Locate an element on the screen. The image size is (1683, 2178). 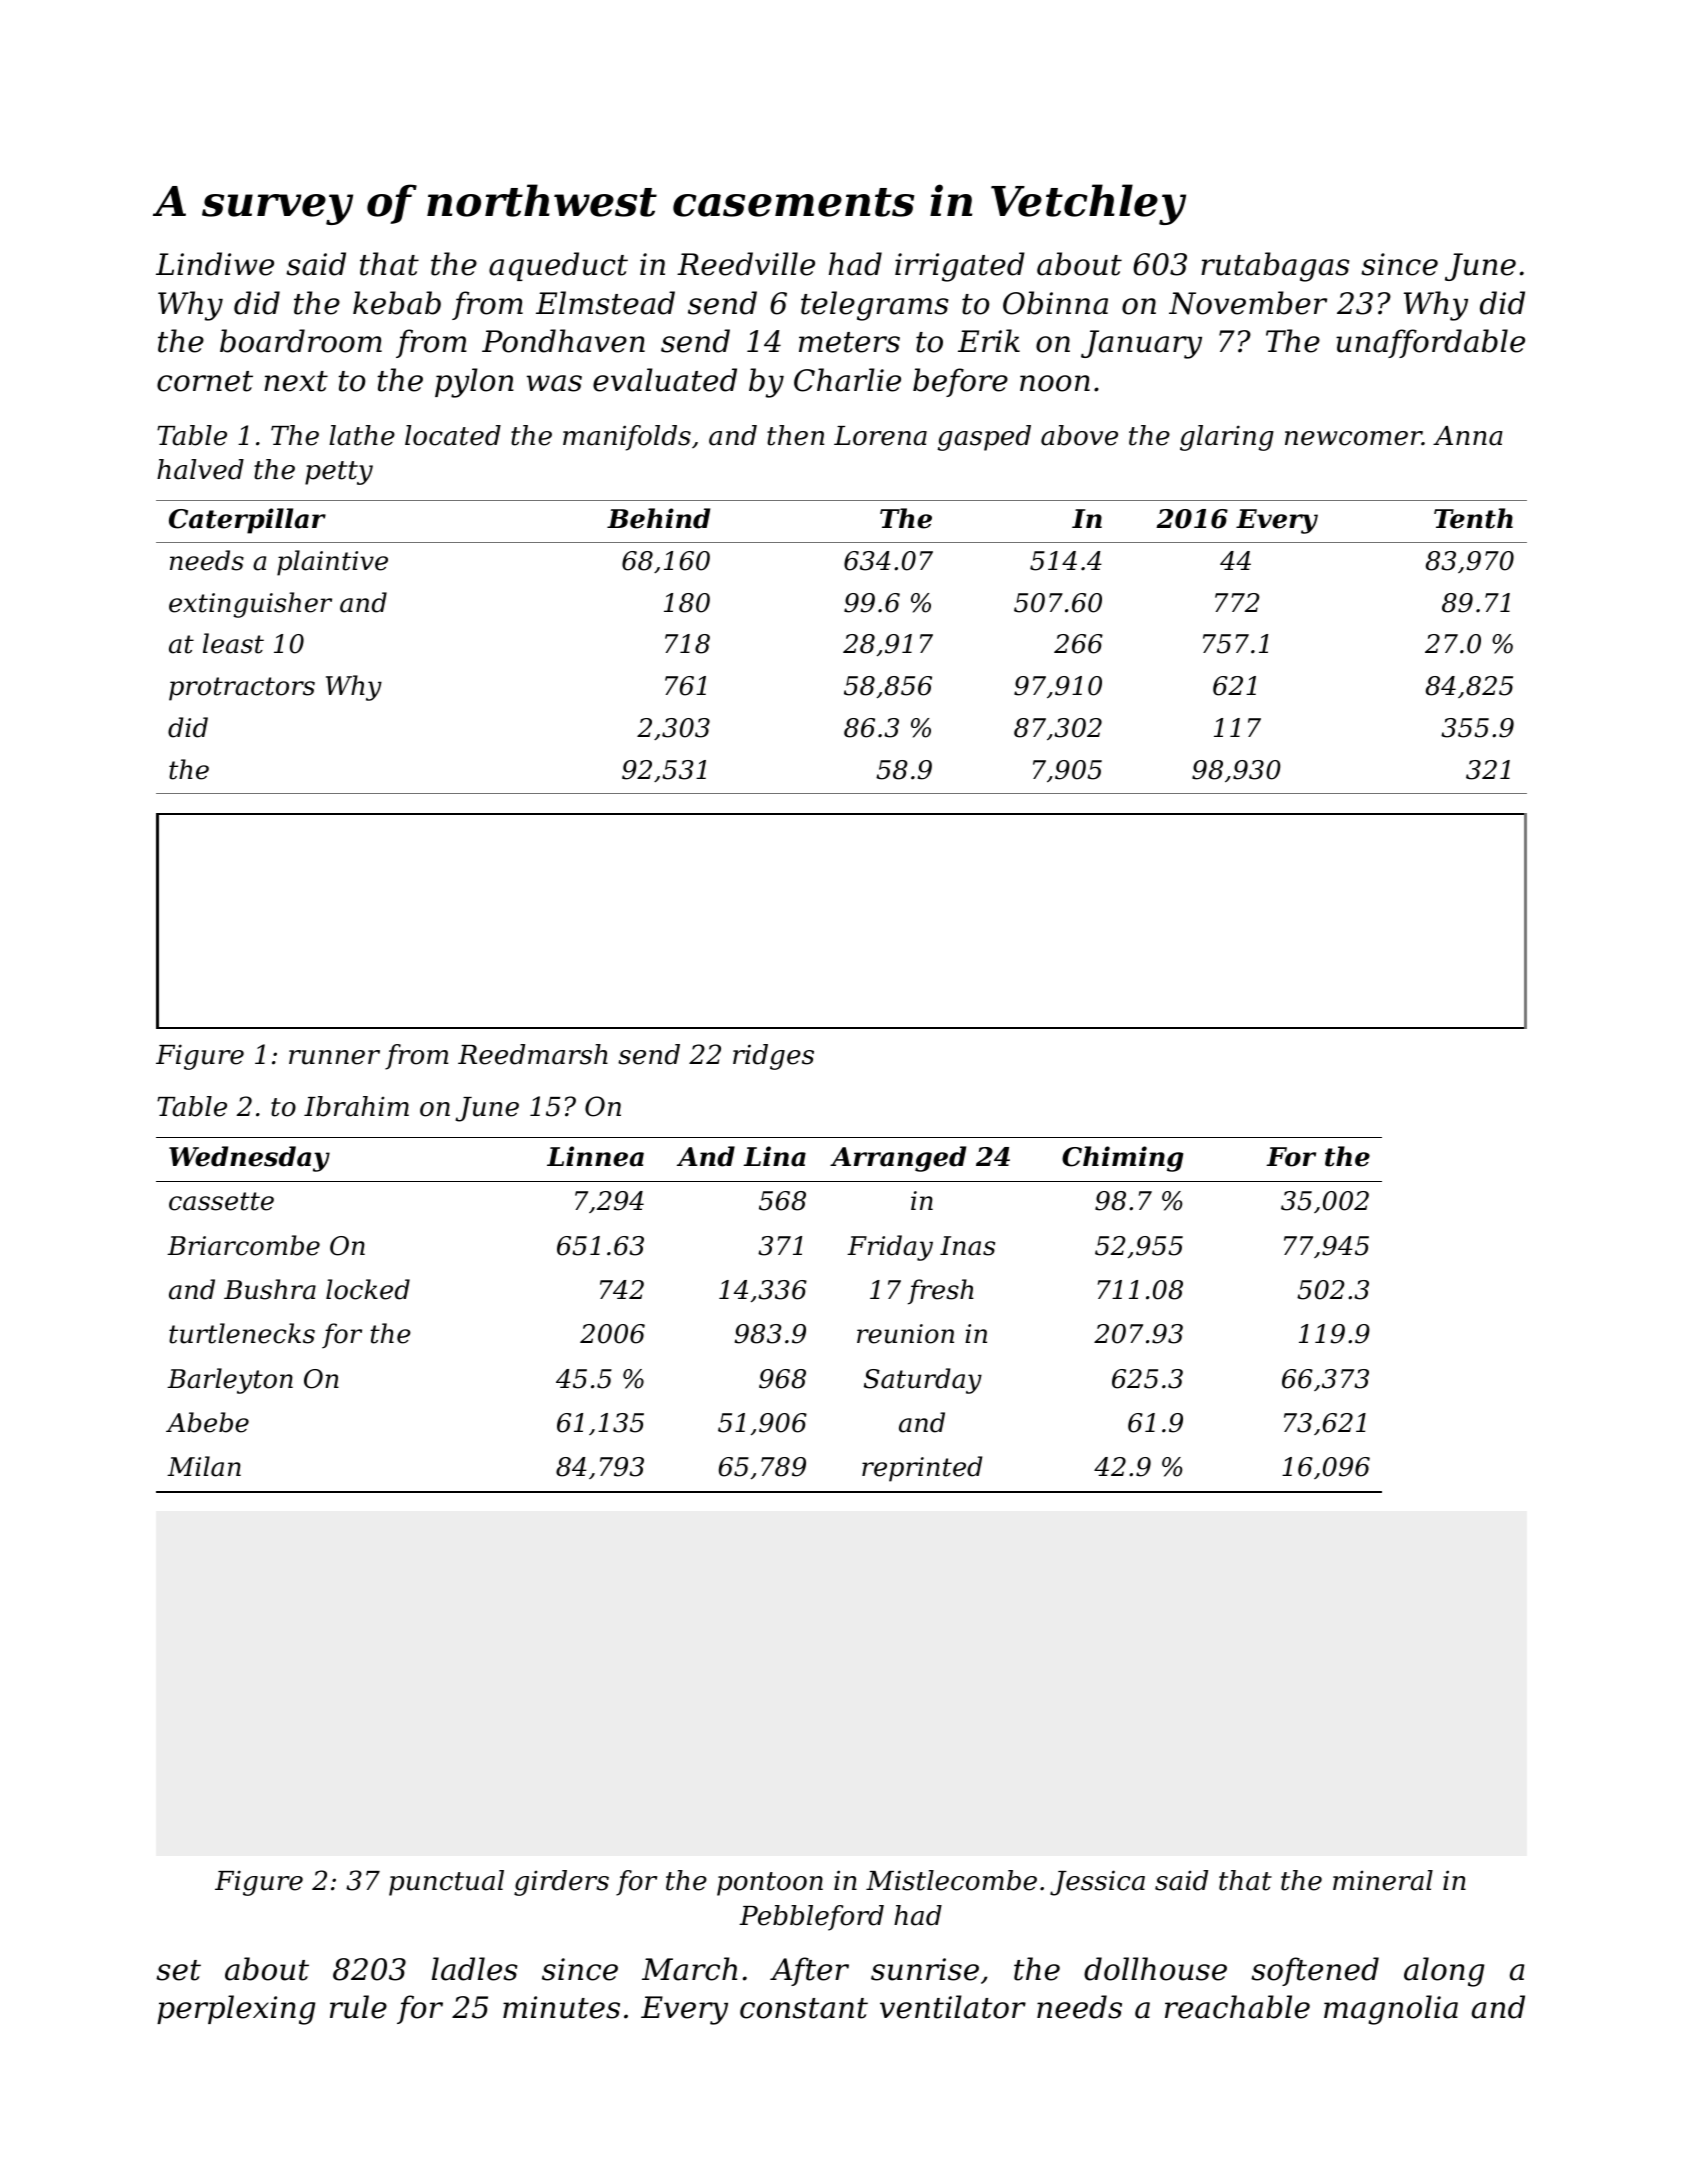
aqueduct is located at coordinates (558, 266).
